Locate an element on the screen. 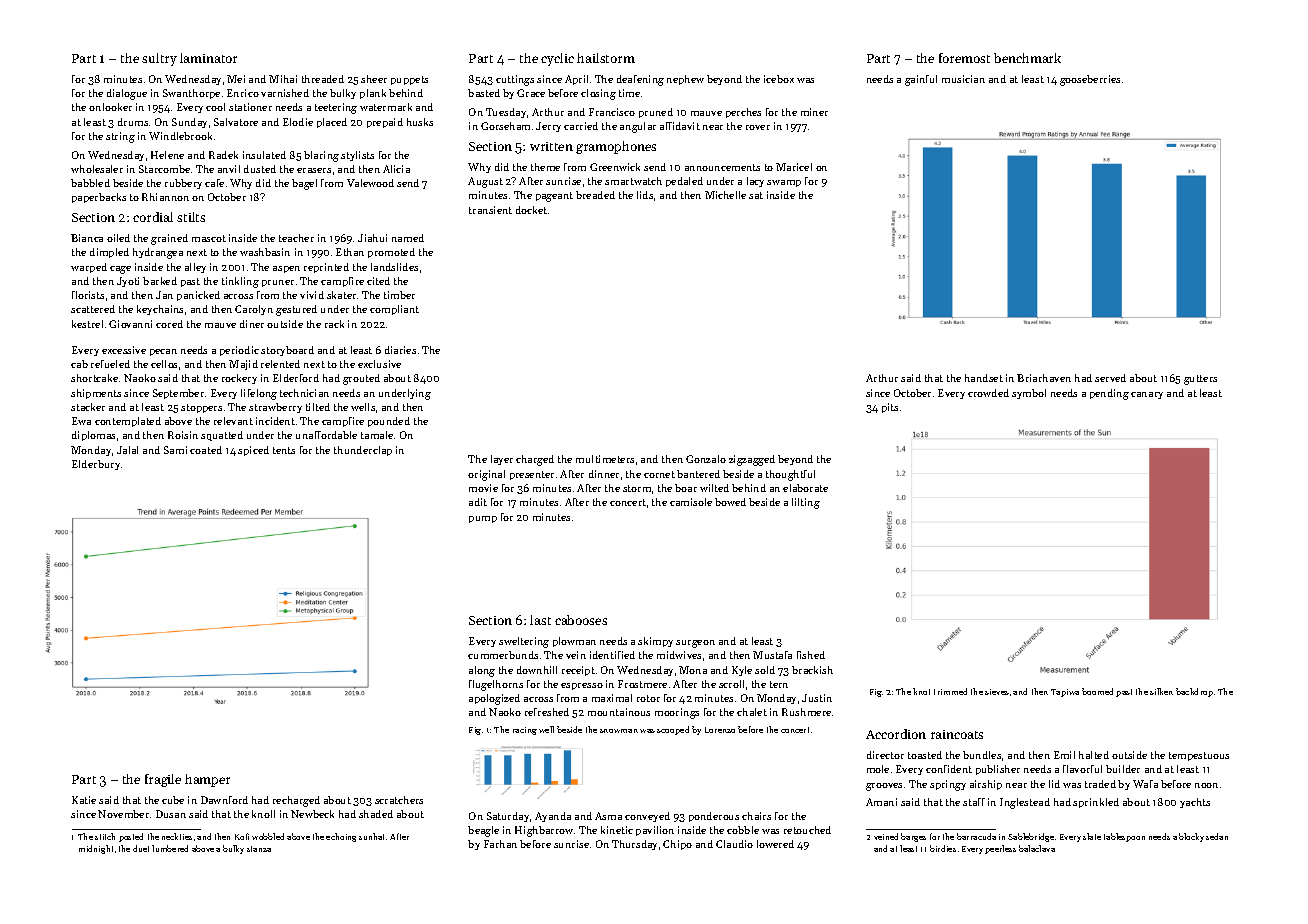 This screenshot has height=924, width=1308. served is located at coordinates (1110, 378).
